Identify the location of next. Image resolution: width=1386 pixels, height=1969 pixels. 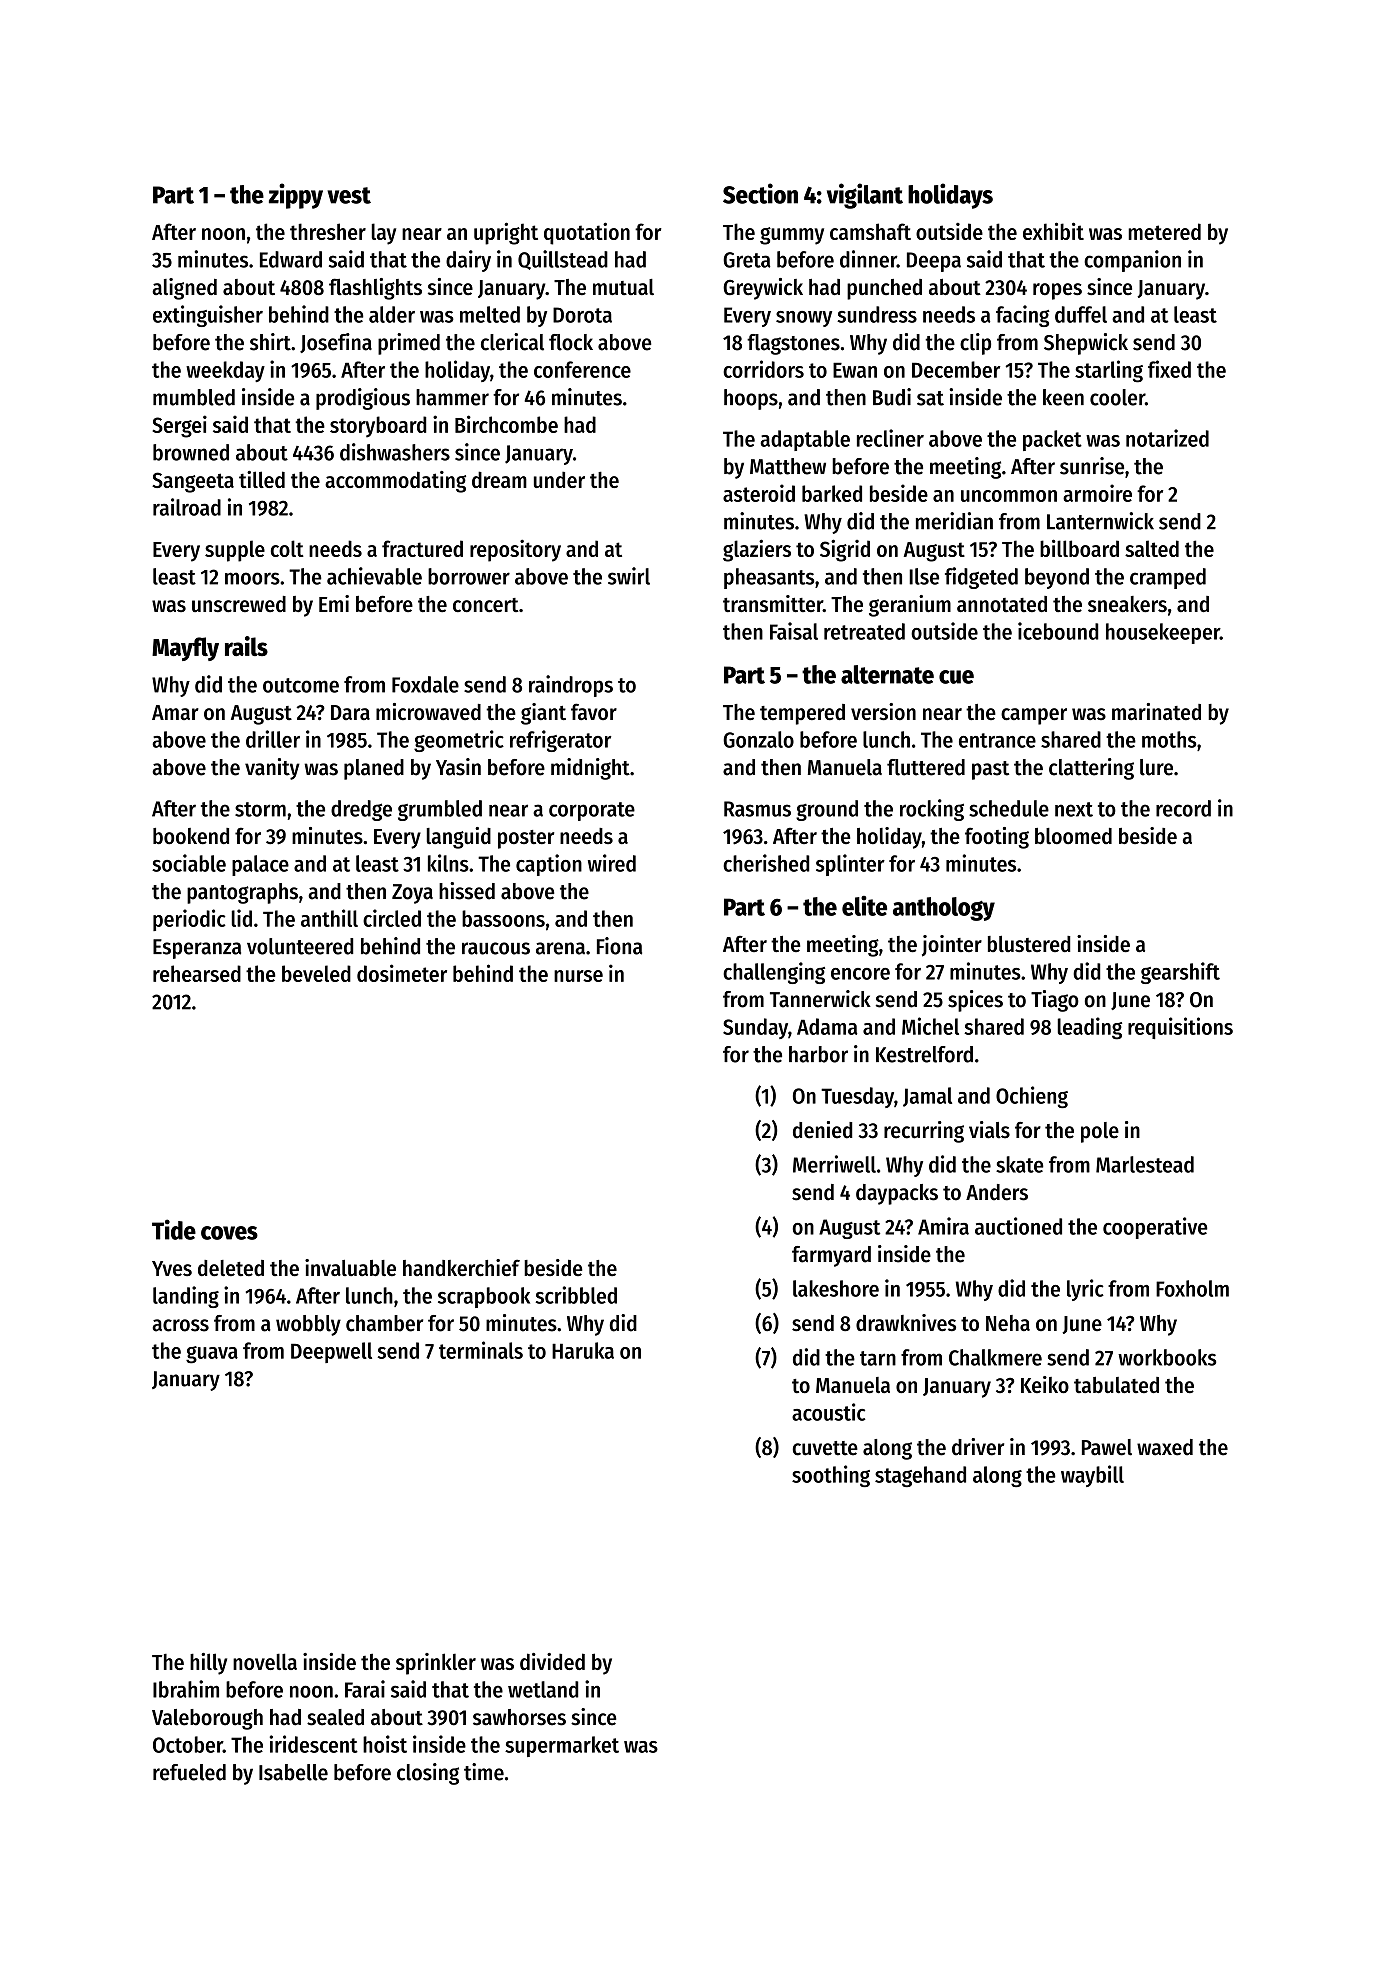
(1074, 809).
